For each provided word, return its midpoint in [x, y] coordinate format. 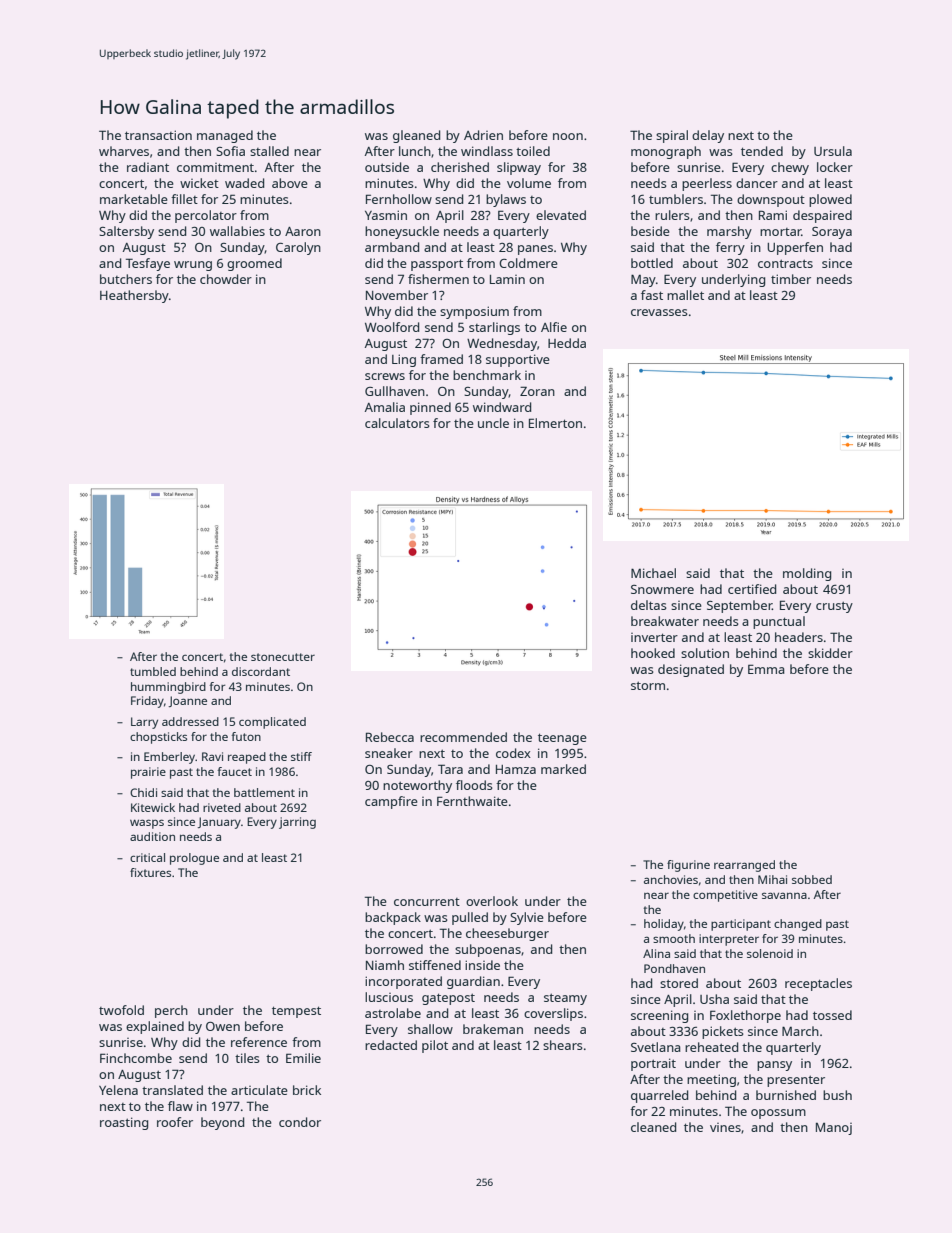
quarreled [659, 1096]
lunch [415, 151]
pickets [723, 1032]
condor [300, 1122]
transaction [158, 135]
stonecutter [283, 657]
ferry [730, 248]
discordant [261, 671]
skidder [830, 653]
